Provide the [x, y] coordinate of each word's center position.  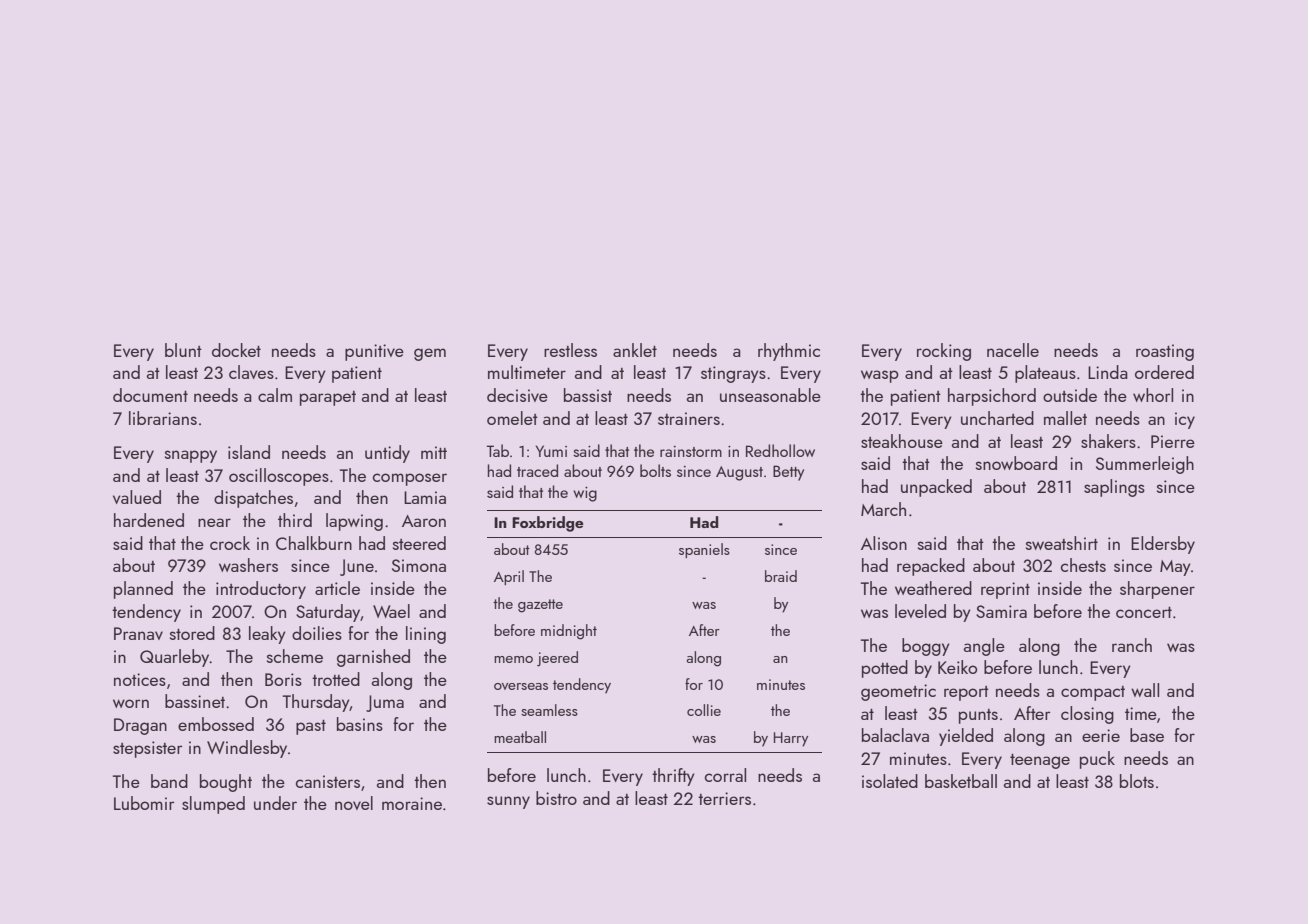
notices [140, 679]
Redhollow [780, 450]
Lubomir [144, 803]
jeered [557, 659]
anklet [635, 350]
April [509, 577]
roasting [1165, 352]
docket [236, 350]
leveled [920, 611]
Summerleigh [1145, 465]
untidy [387, 454]
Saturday [328, 613]
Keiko [957, 667]
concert [1144, 612]
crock [230, 543]
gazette [540, 606]
